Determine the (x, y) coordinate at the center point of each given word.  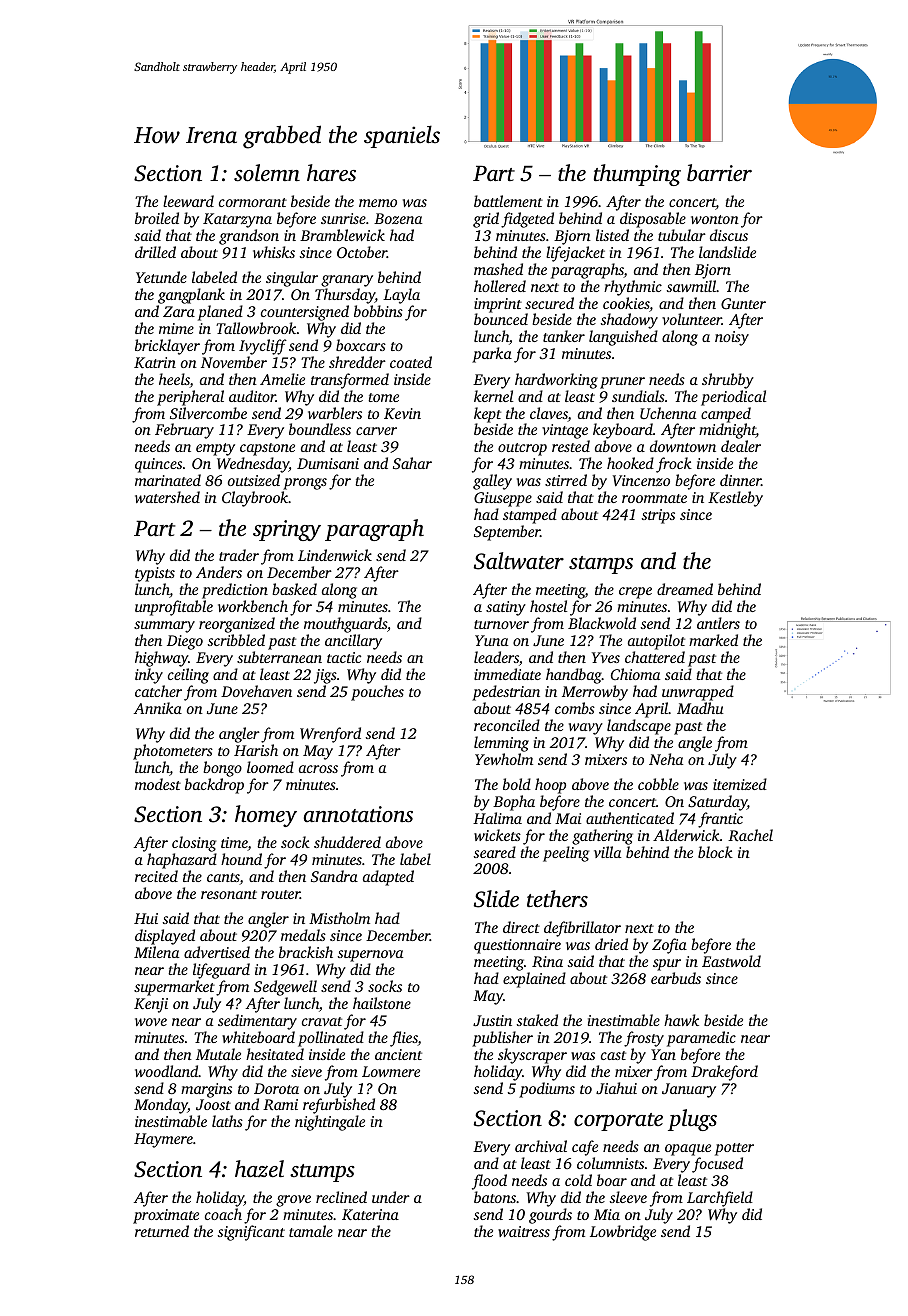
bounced (501, 319)
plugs (692, 1120)
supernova (370, 956)
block (715, 852)
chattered (655, 657)
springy (287, 530)
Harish (256, 750)
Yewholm (504, 759)
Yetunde (161, 277)
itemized (740, 784)
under (391, 1197)
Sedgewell (285, 988)
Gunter (743, 303)
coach (223, 1214)
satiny (506, 608)
